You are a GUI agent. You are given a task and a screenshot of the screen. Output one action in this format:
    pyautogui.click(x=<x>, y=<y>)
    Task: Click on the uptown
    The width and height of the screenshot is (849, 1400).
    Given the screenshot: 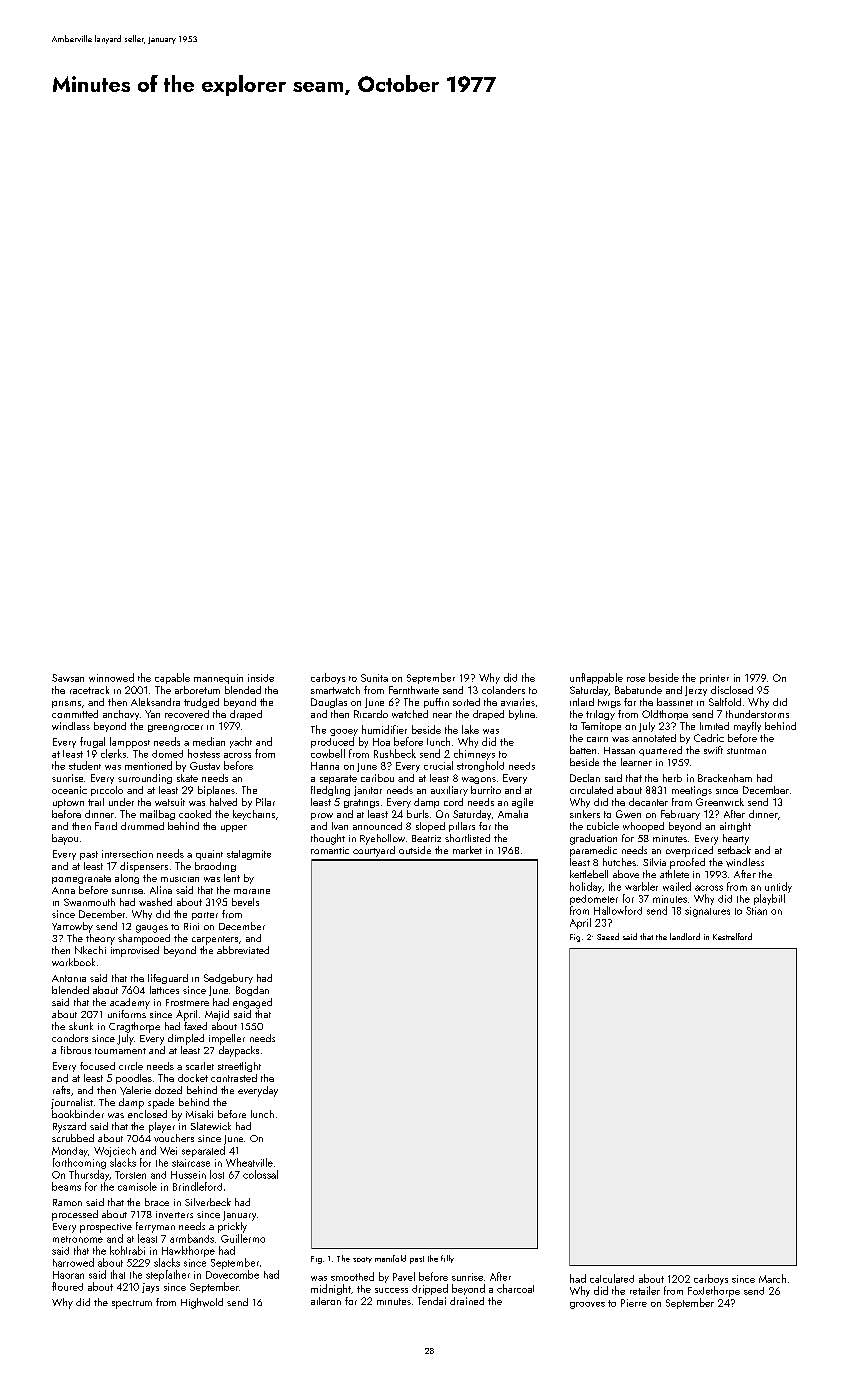 What is the action you would take?
    pyautogui.click(x=68, y=803)
